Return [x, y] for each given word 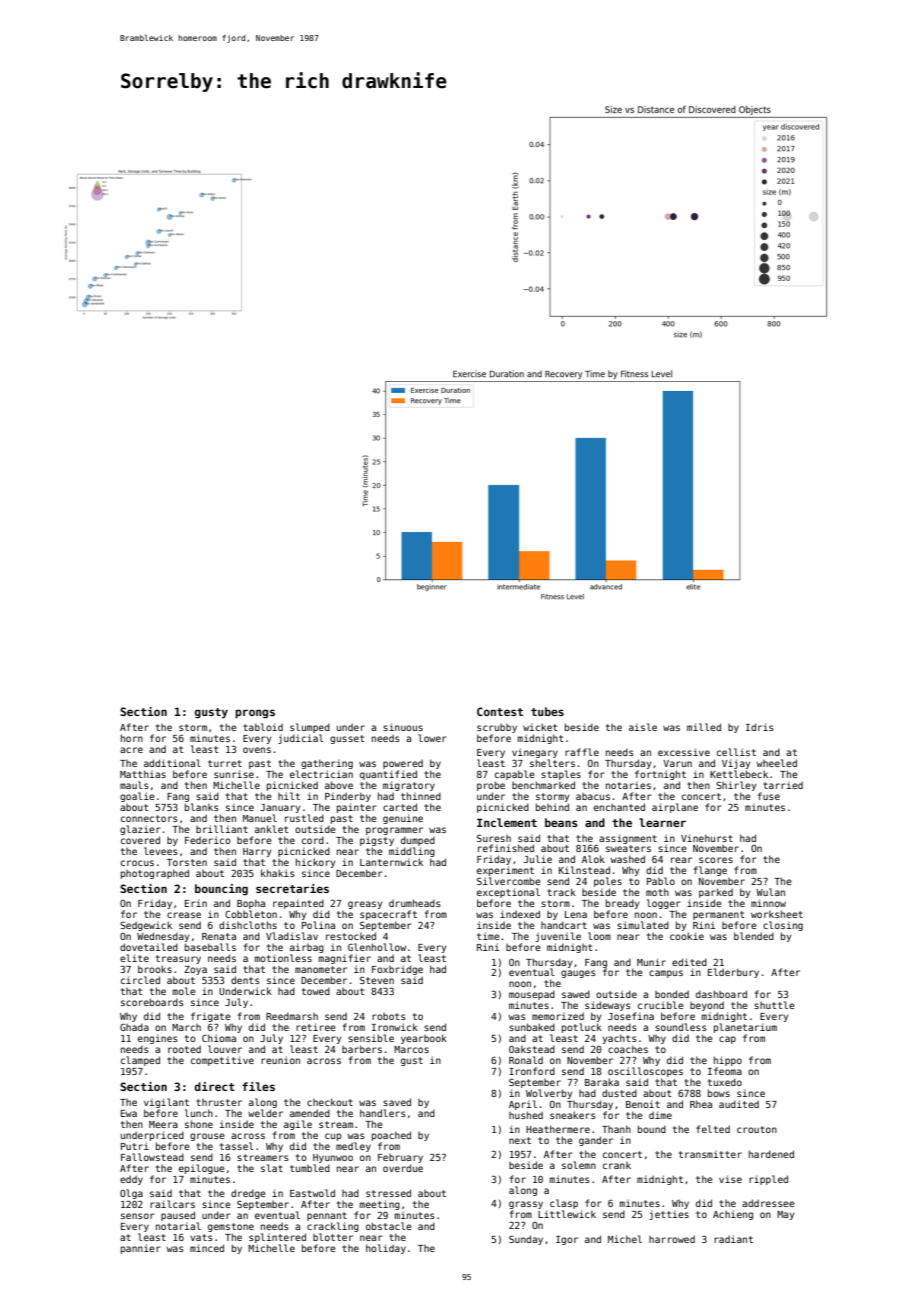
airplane [675, 808]
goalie [137, 797]
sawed [576, 994]
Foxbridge [397, 970]
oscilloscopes [645, 1072]
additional [172, 763]
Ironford [532, 1071]
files [258, 1086]
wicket [540, 727]
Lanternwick [391, 862]
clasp [564, 1204]
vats [201, 1237]
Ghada [134, 1027]
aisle [643, 727]
